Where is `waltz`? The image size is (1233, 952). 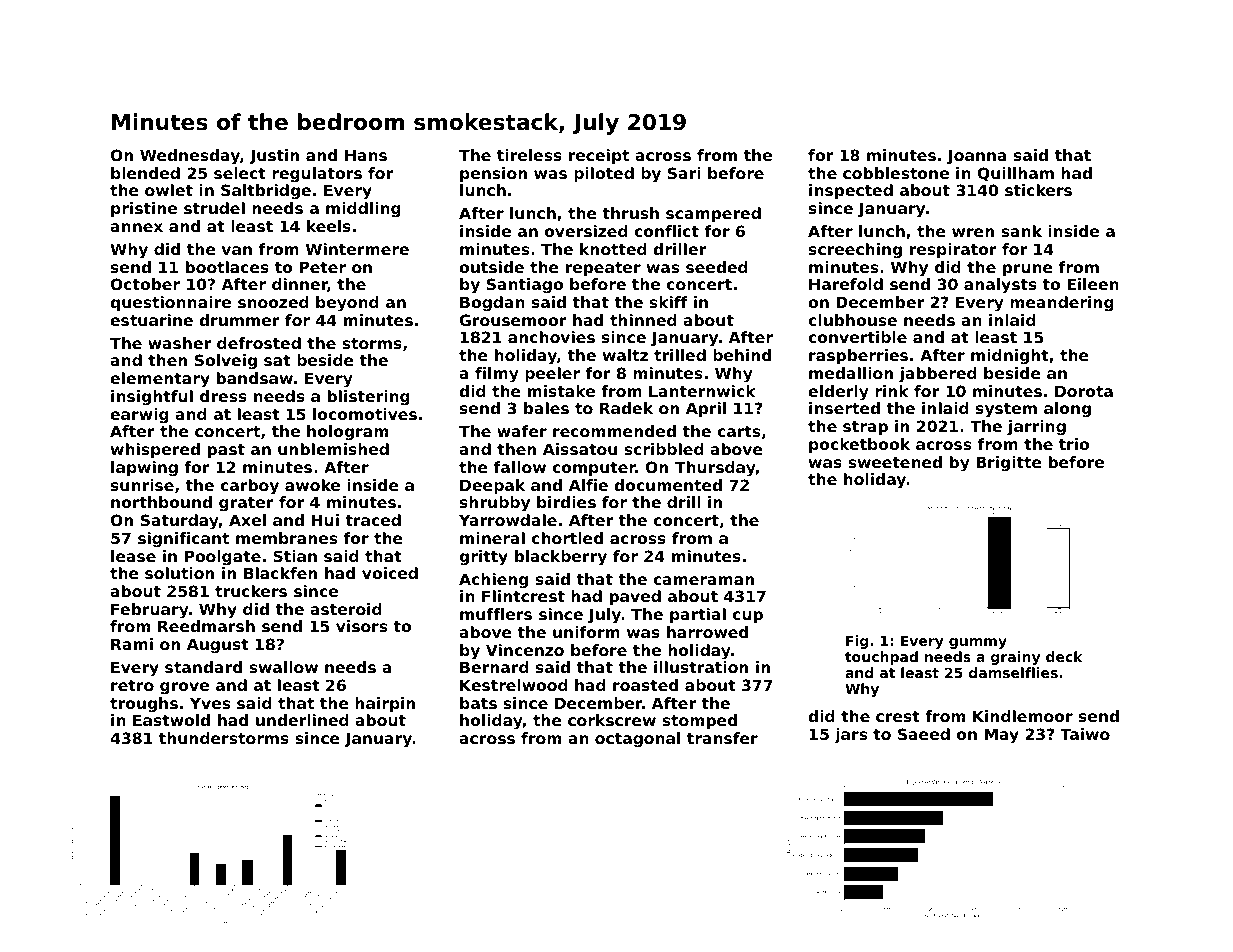 waltz is located at coordinates (625, 355).
